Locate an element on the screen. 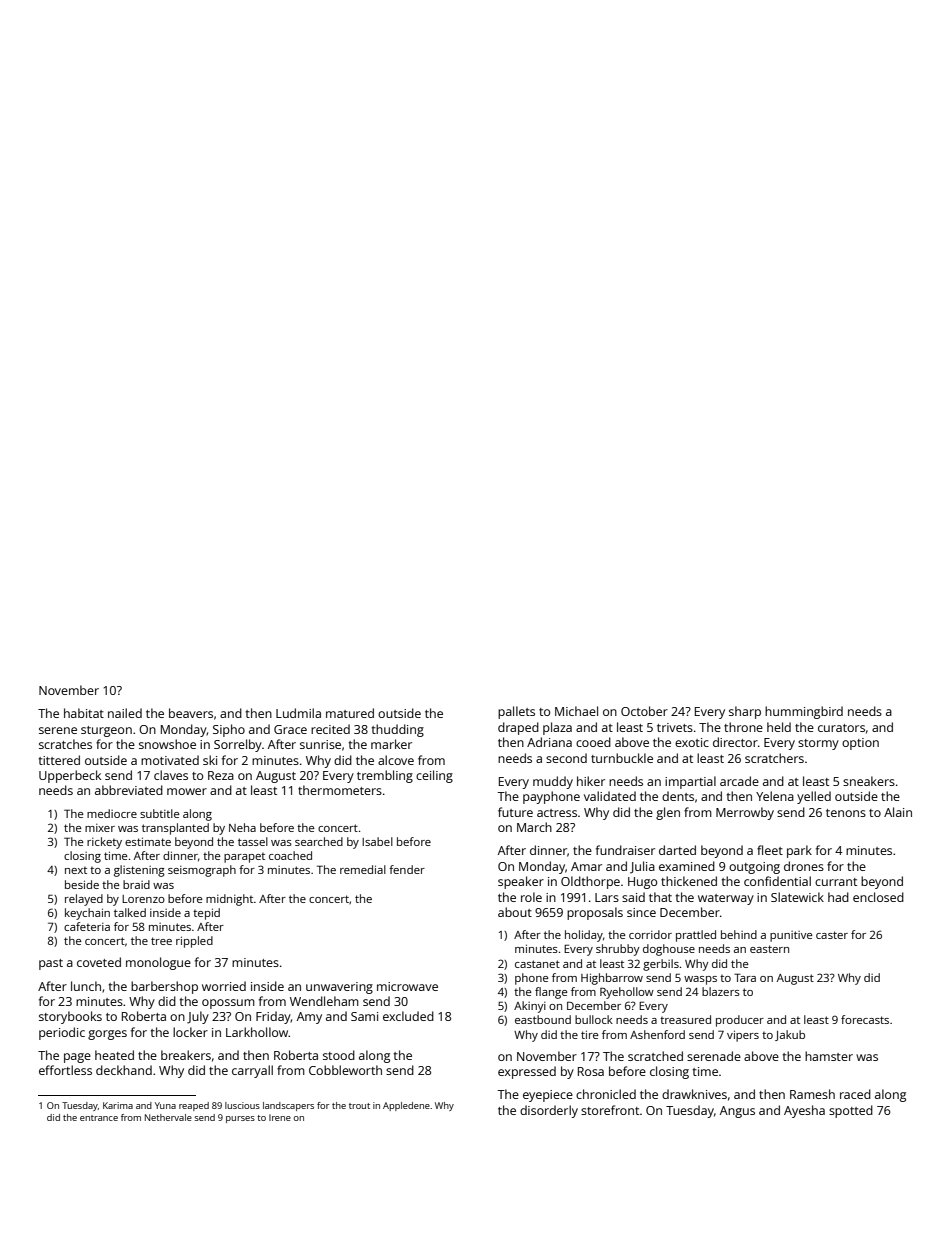  alcove is located at coordinates (396, 760).
